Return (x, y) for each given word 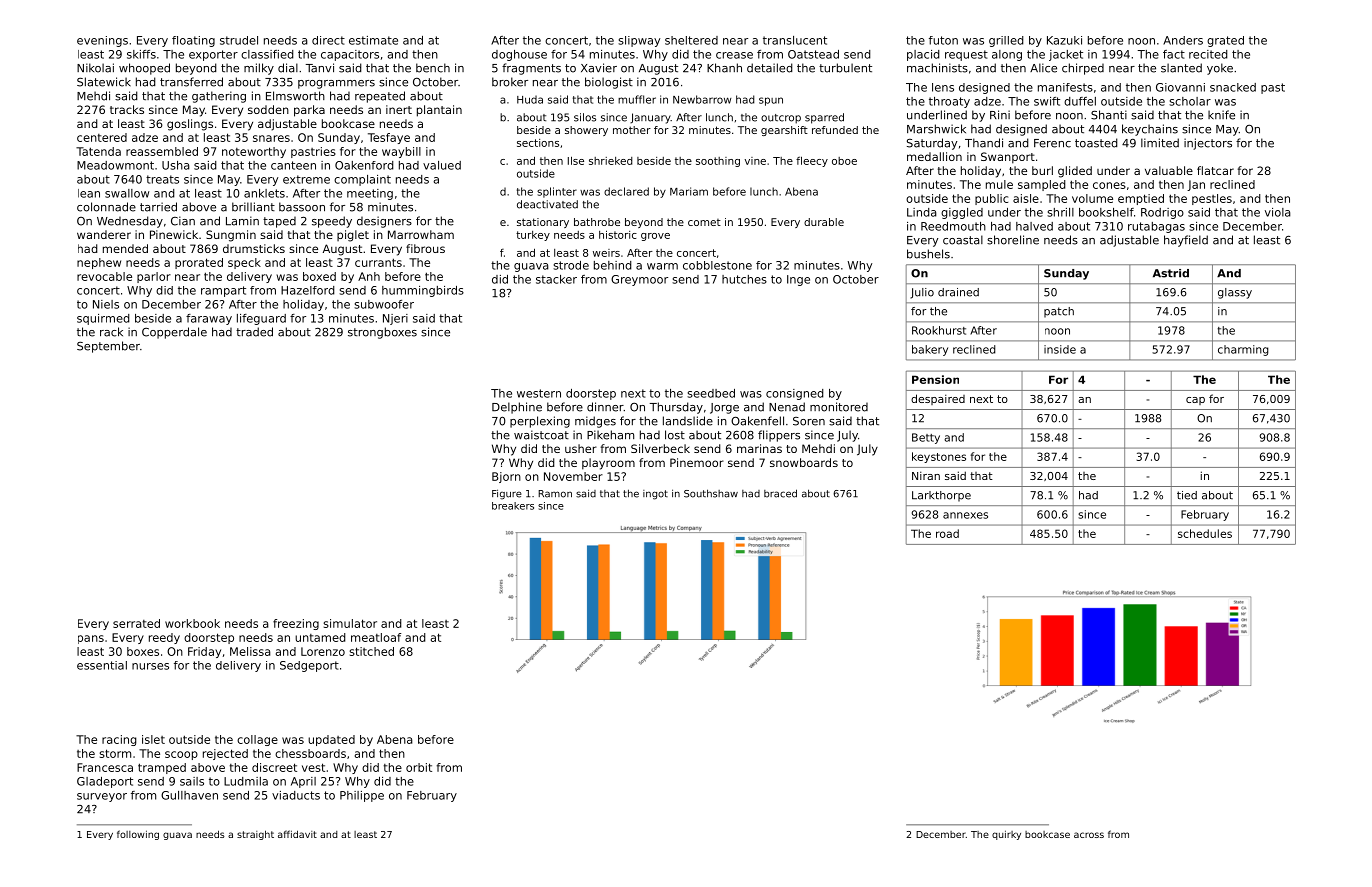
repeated (380, 97)
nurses (150, 666)
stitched (371, 651)
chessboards (310, 753)
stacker (556, 279)
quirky (1006, 835)
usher (581, 448)
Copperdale (174, 333)
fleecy (812, 161)
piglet (353, 236)
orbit (419, 767)
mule (999, 184)
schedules (1205, 533)
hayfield (1186, 241)
